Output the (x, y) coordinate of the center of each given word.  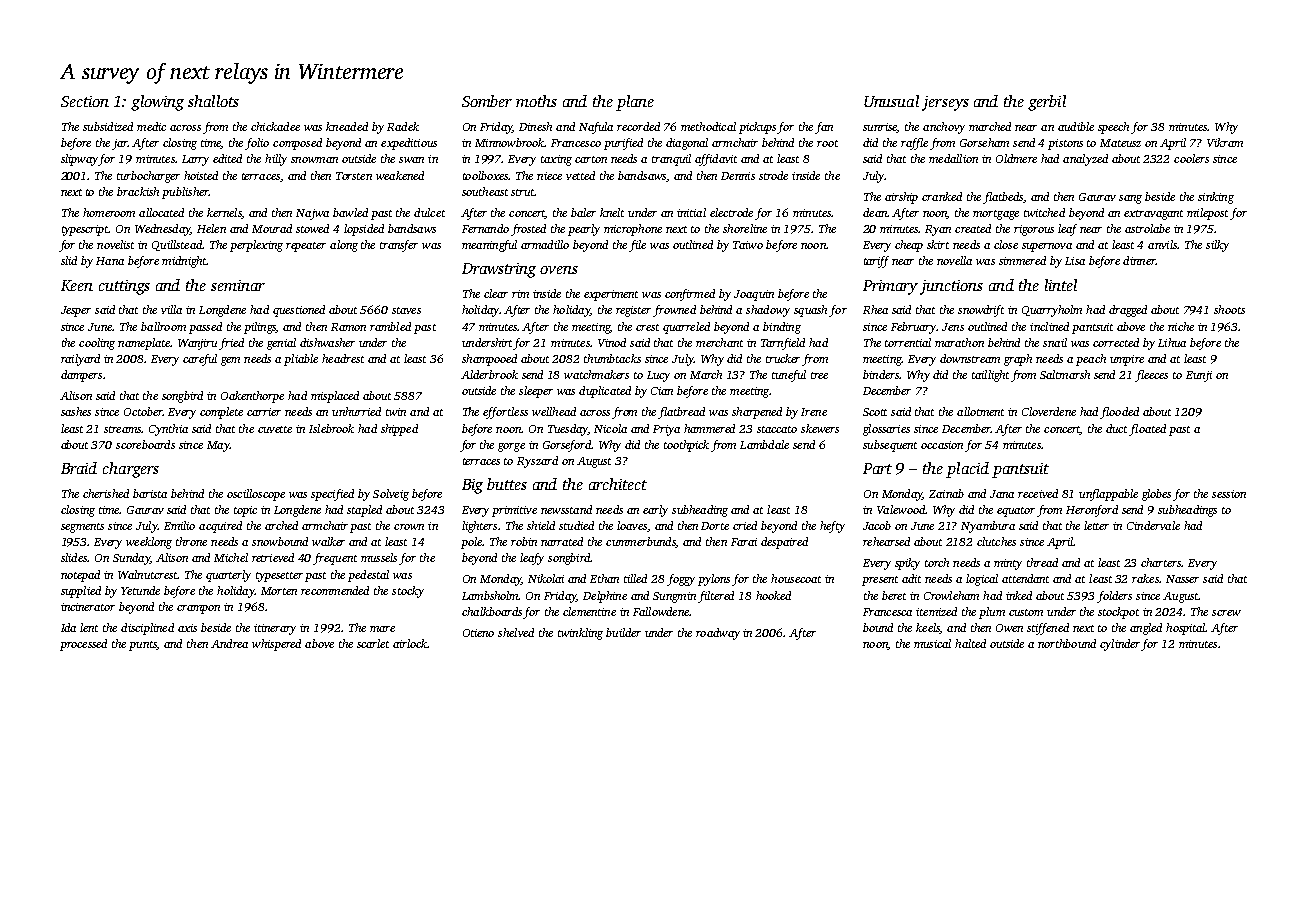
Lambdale (764, 444)
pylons (714, 580)
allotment (980, 411)
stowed (312, 228)
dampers (81, 376)
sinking (1216, 198)
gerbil (1047, 103)
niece (549, 176)
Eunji (1199, 376)
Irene (814, 412)
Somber (487, 101)
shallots (213, 101)
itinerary (275, 629)
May (218, 446)
